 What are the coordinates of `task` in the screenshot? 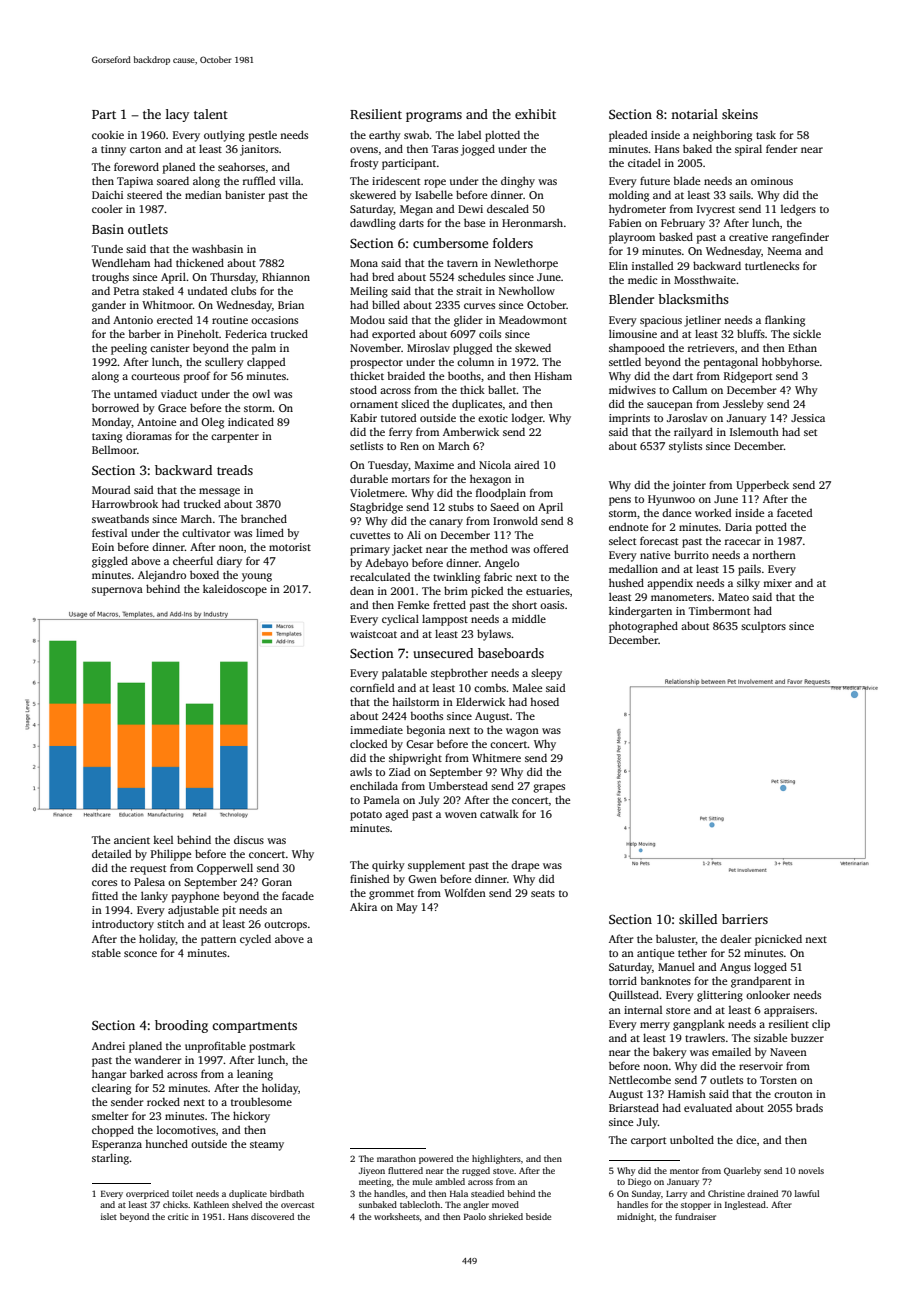 It's located at (766, 134).
